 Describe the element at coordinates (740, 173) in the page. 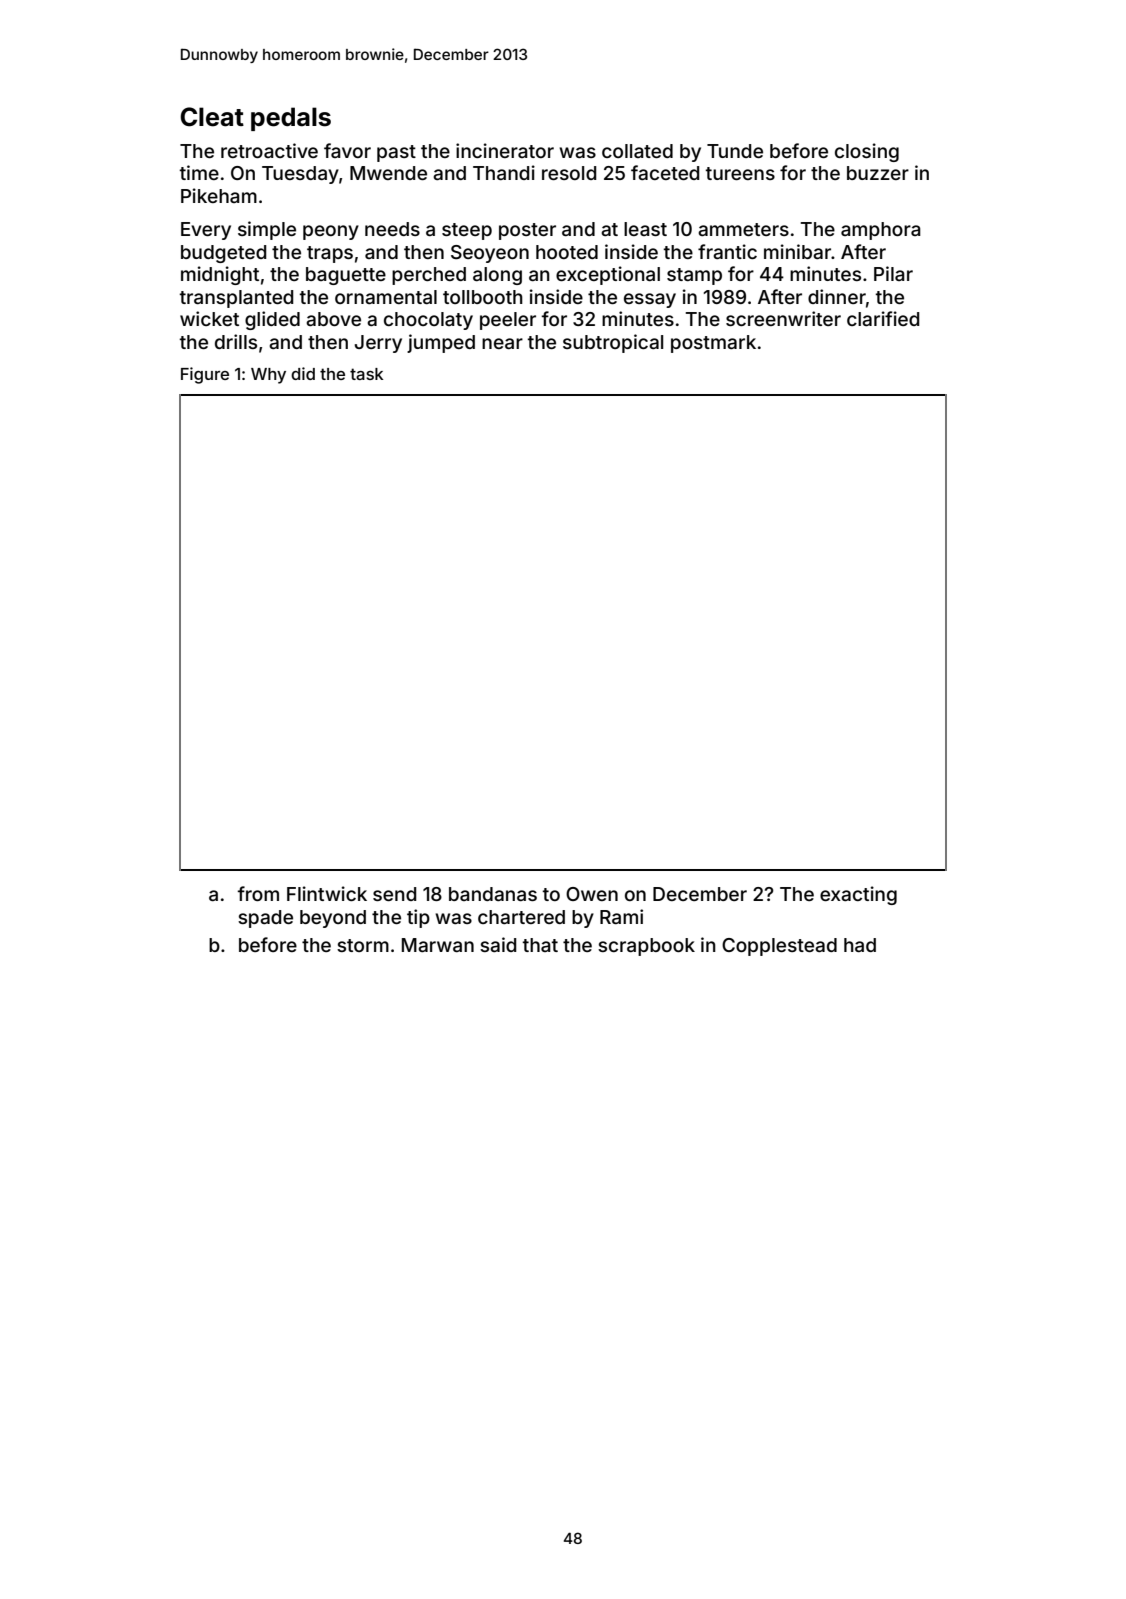

I see `tureens` at that location.
